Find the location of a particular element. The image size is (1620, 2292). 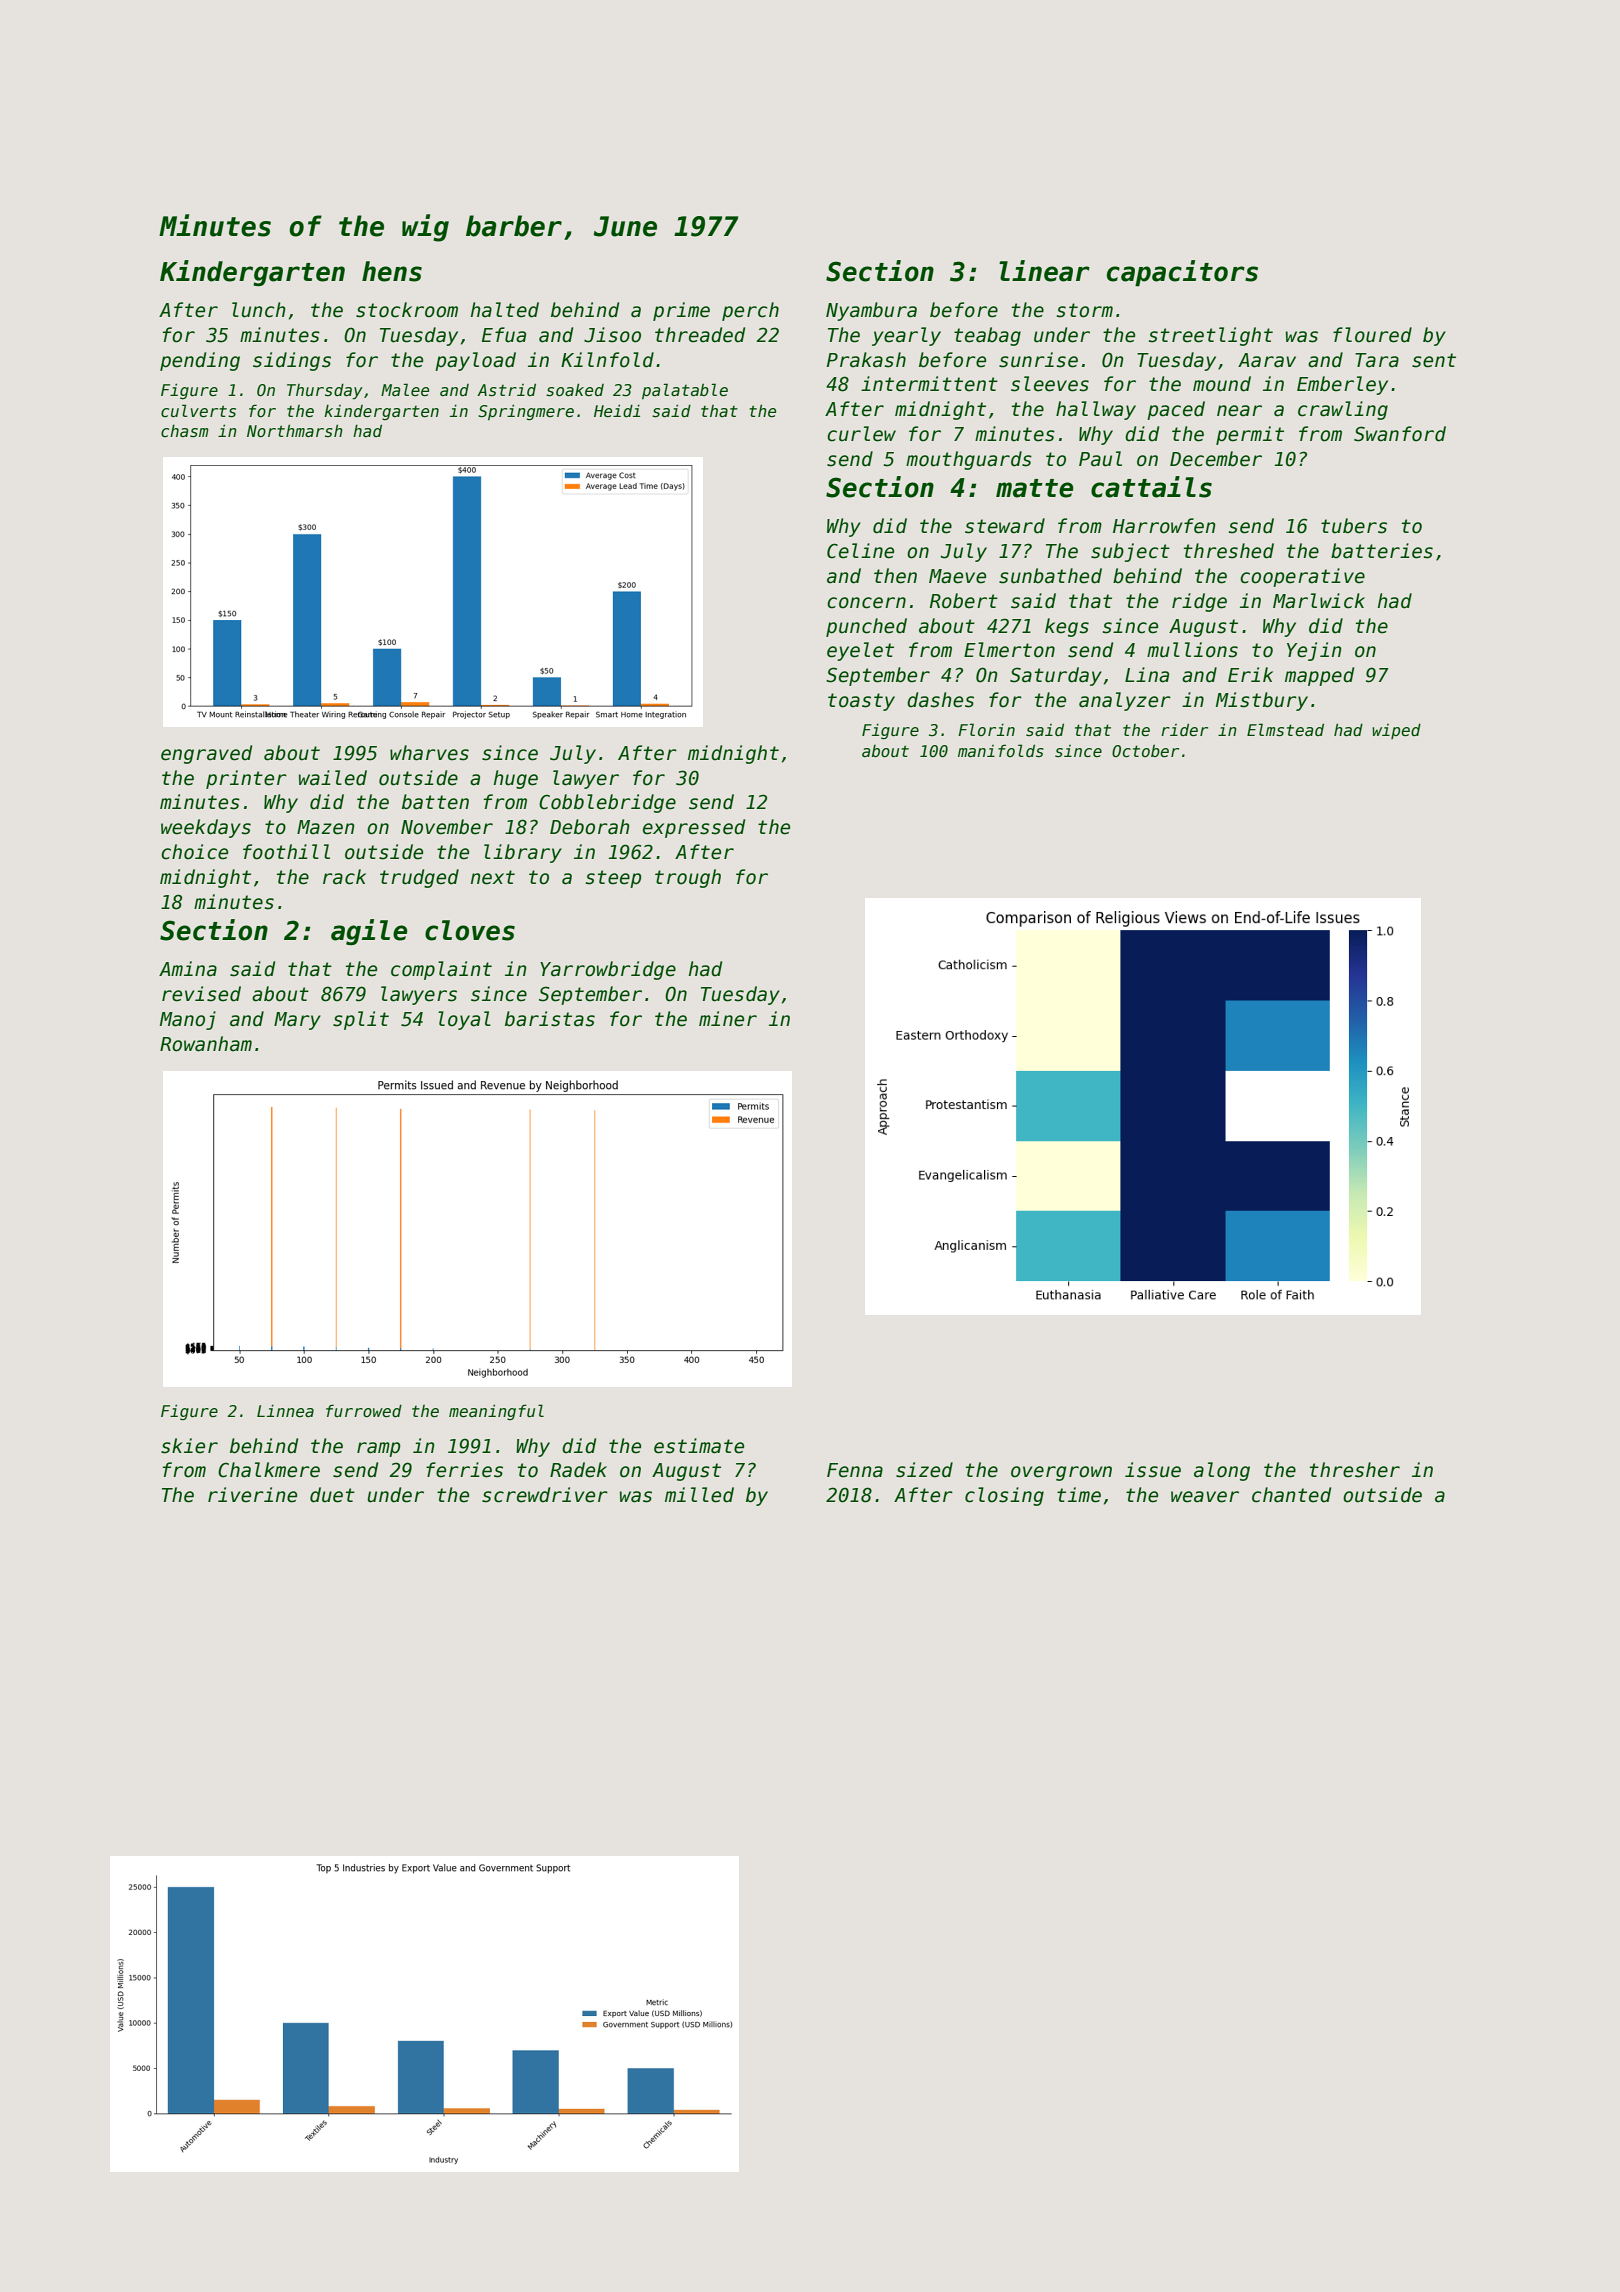

manifolds is located at coordinates (1001, 751).
